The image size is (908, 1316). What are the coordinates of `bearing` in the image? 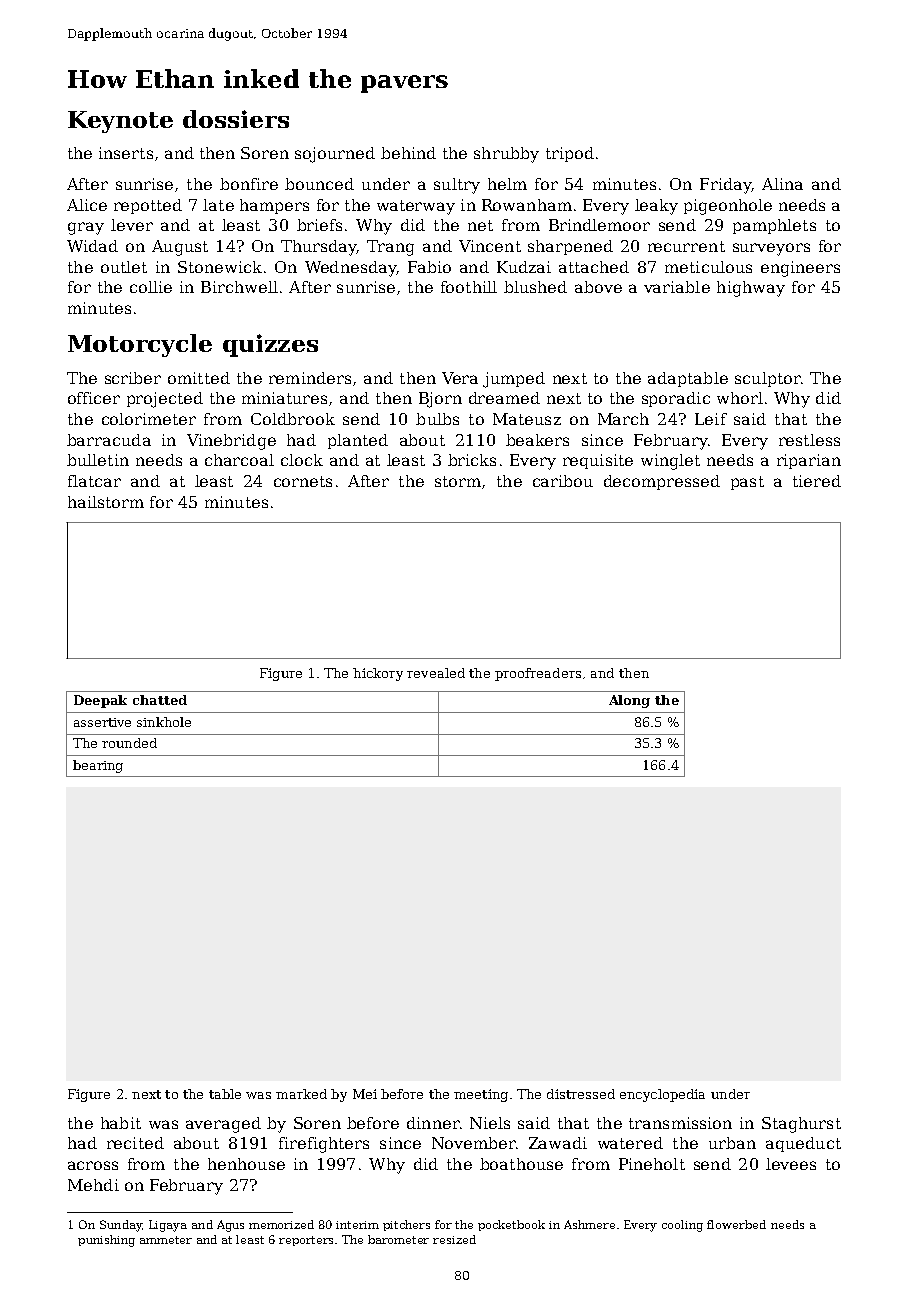 It's located at (98, 766).
